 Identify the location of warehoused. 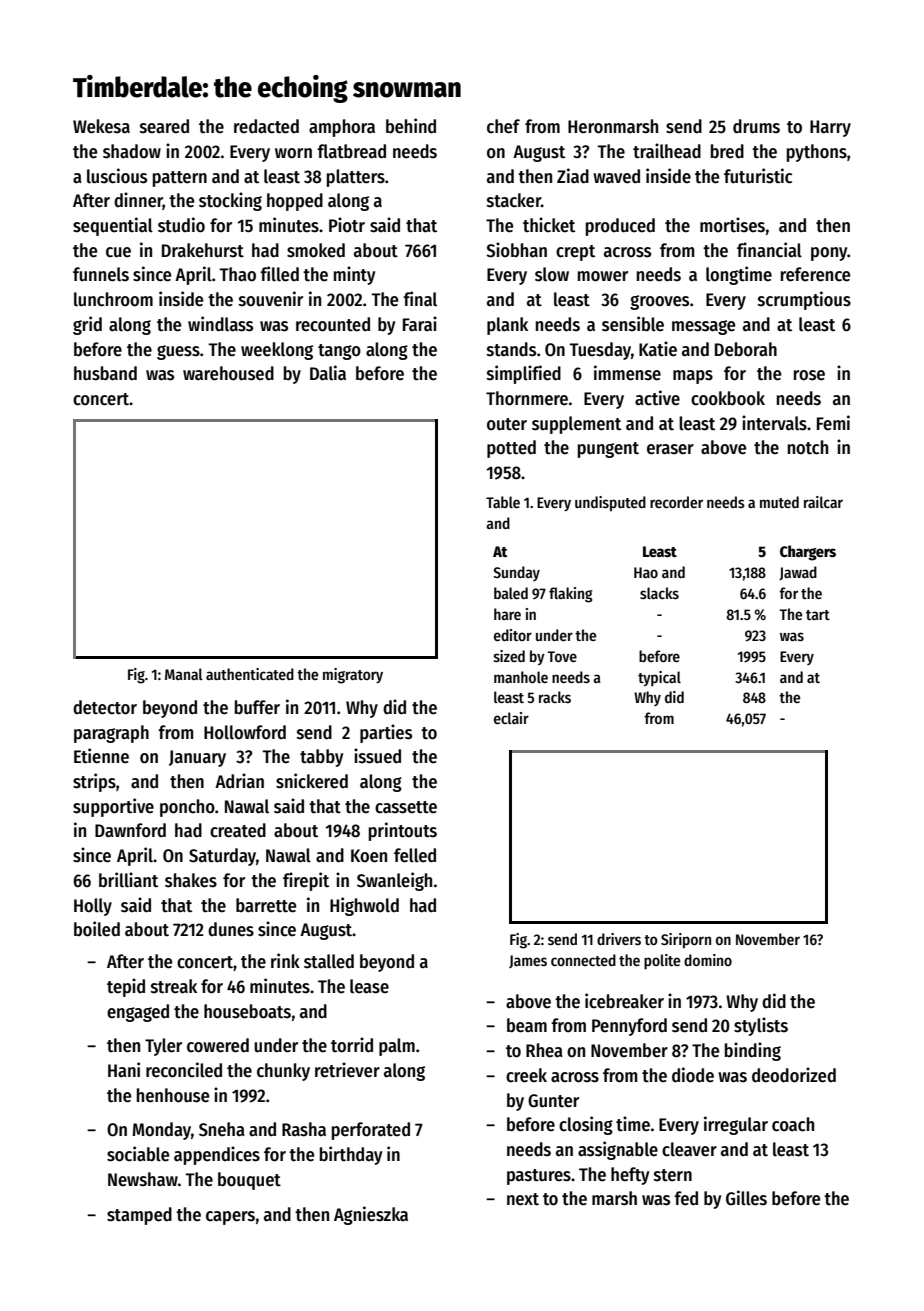
(228, 373).
